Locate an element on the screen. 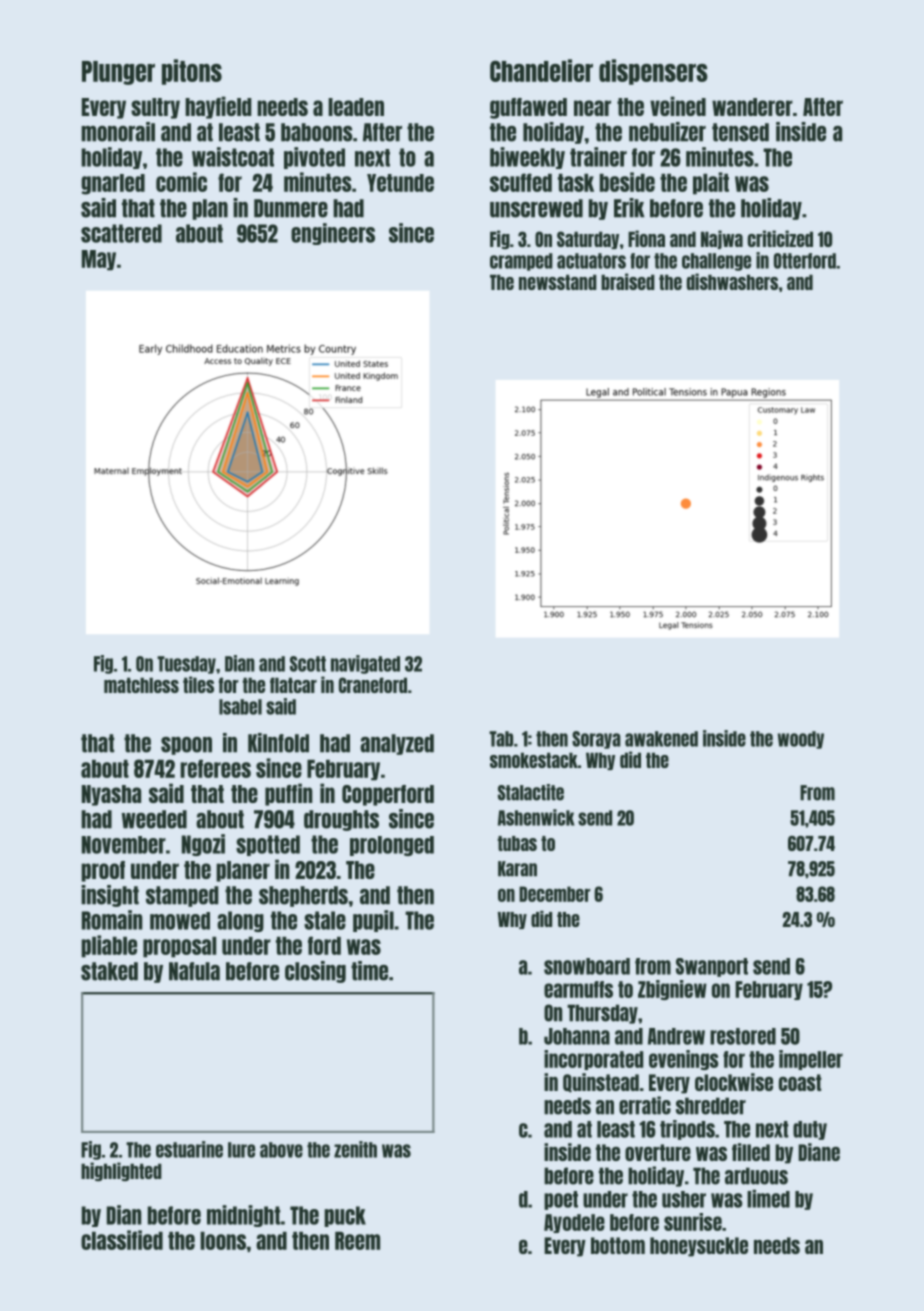 This screenshot has width=924, height=1311. gnarled is located at coordinates (113, 184).
